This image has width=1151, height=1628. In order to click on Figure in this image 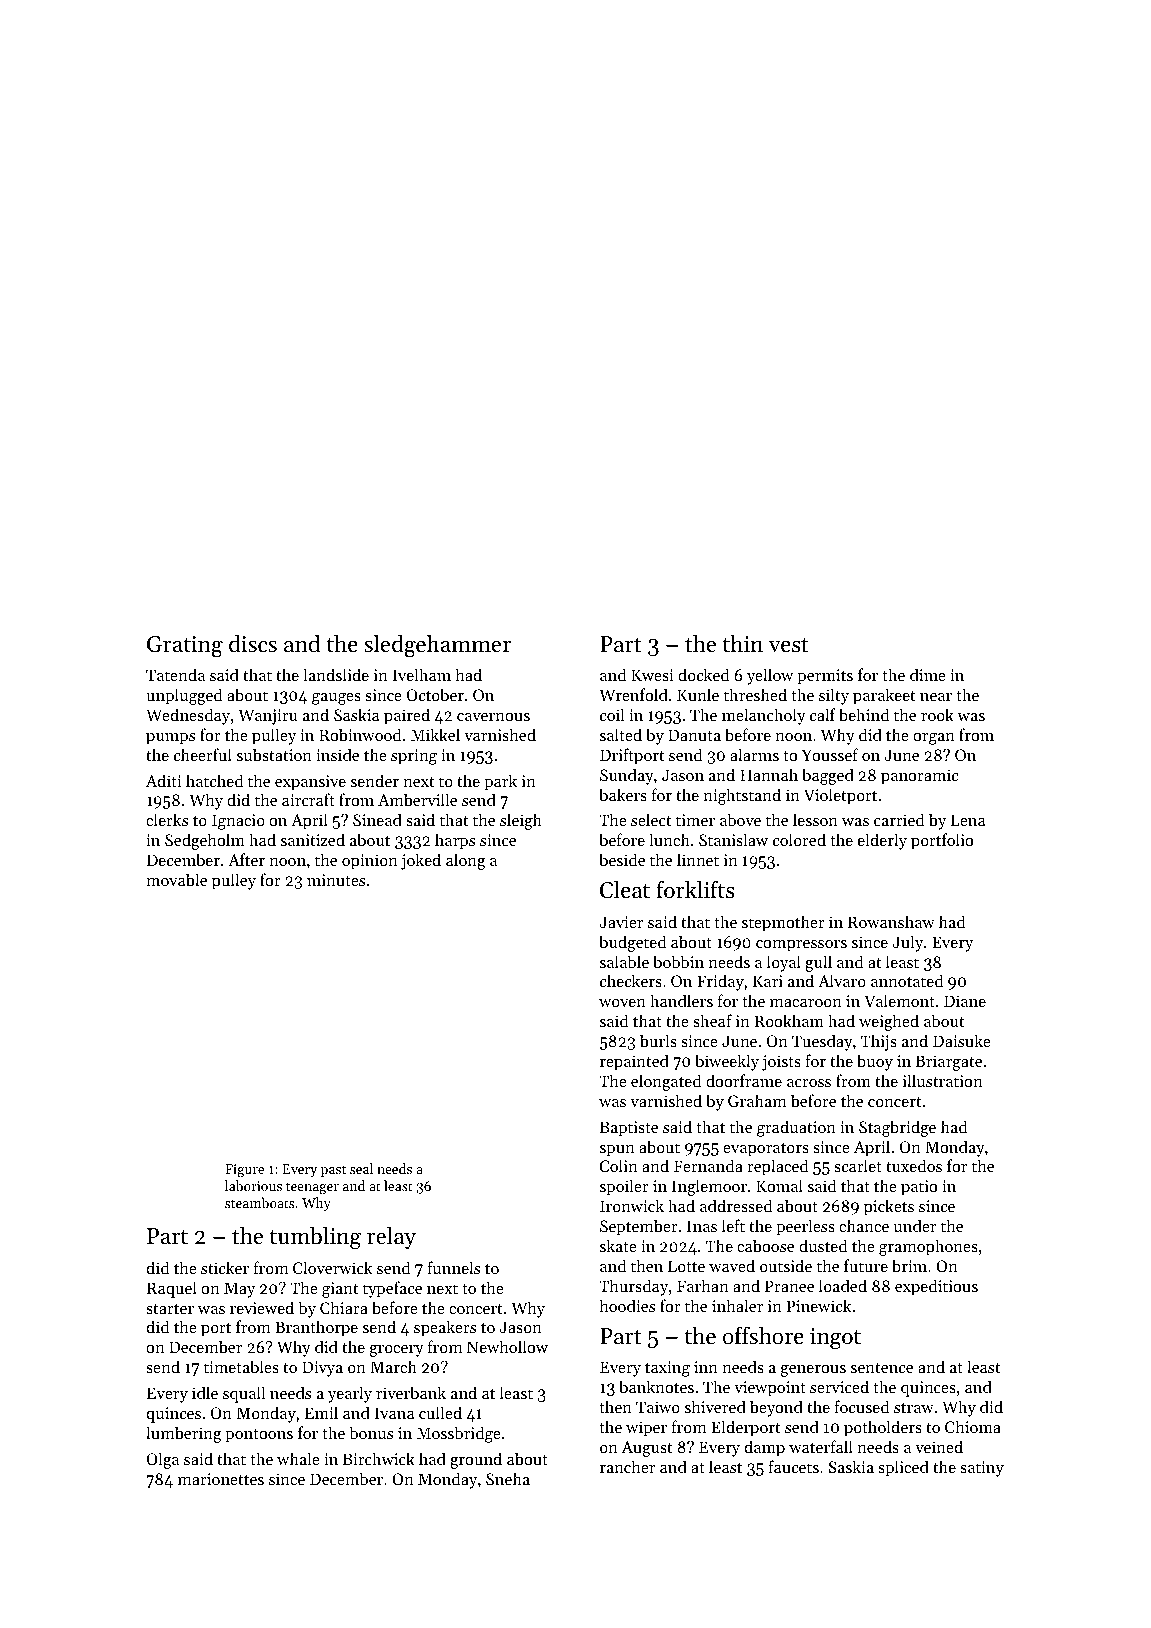, I will do `click(244, 1170)`.
